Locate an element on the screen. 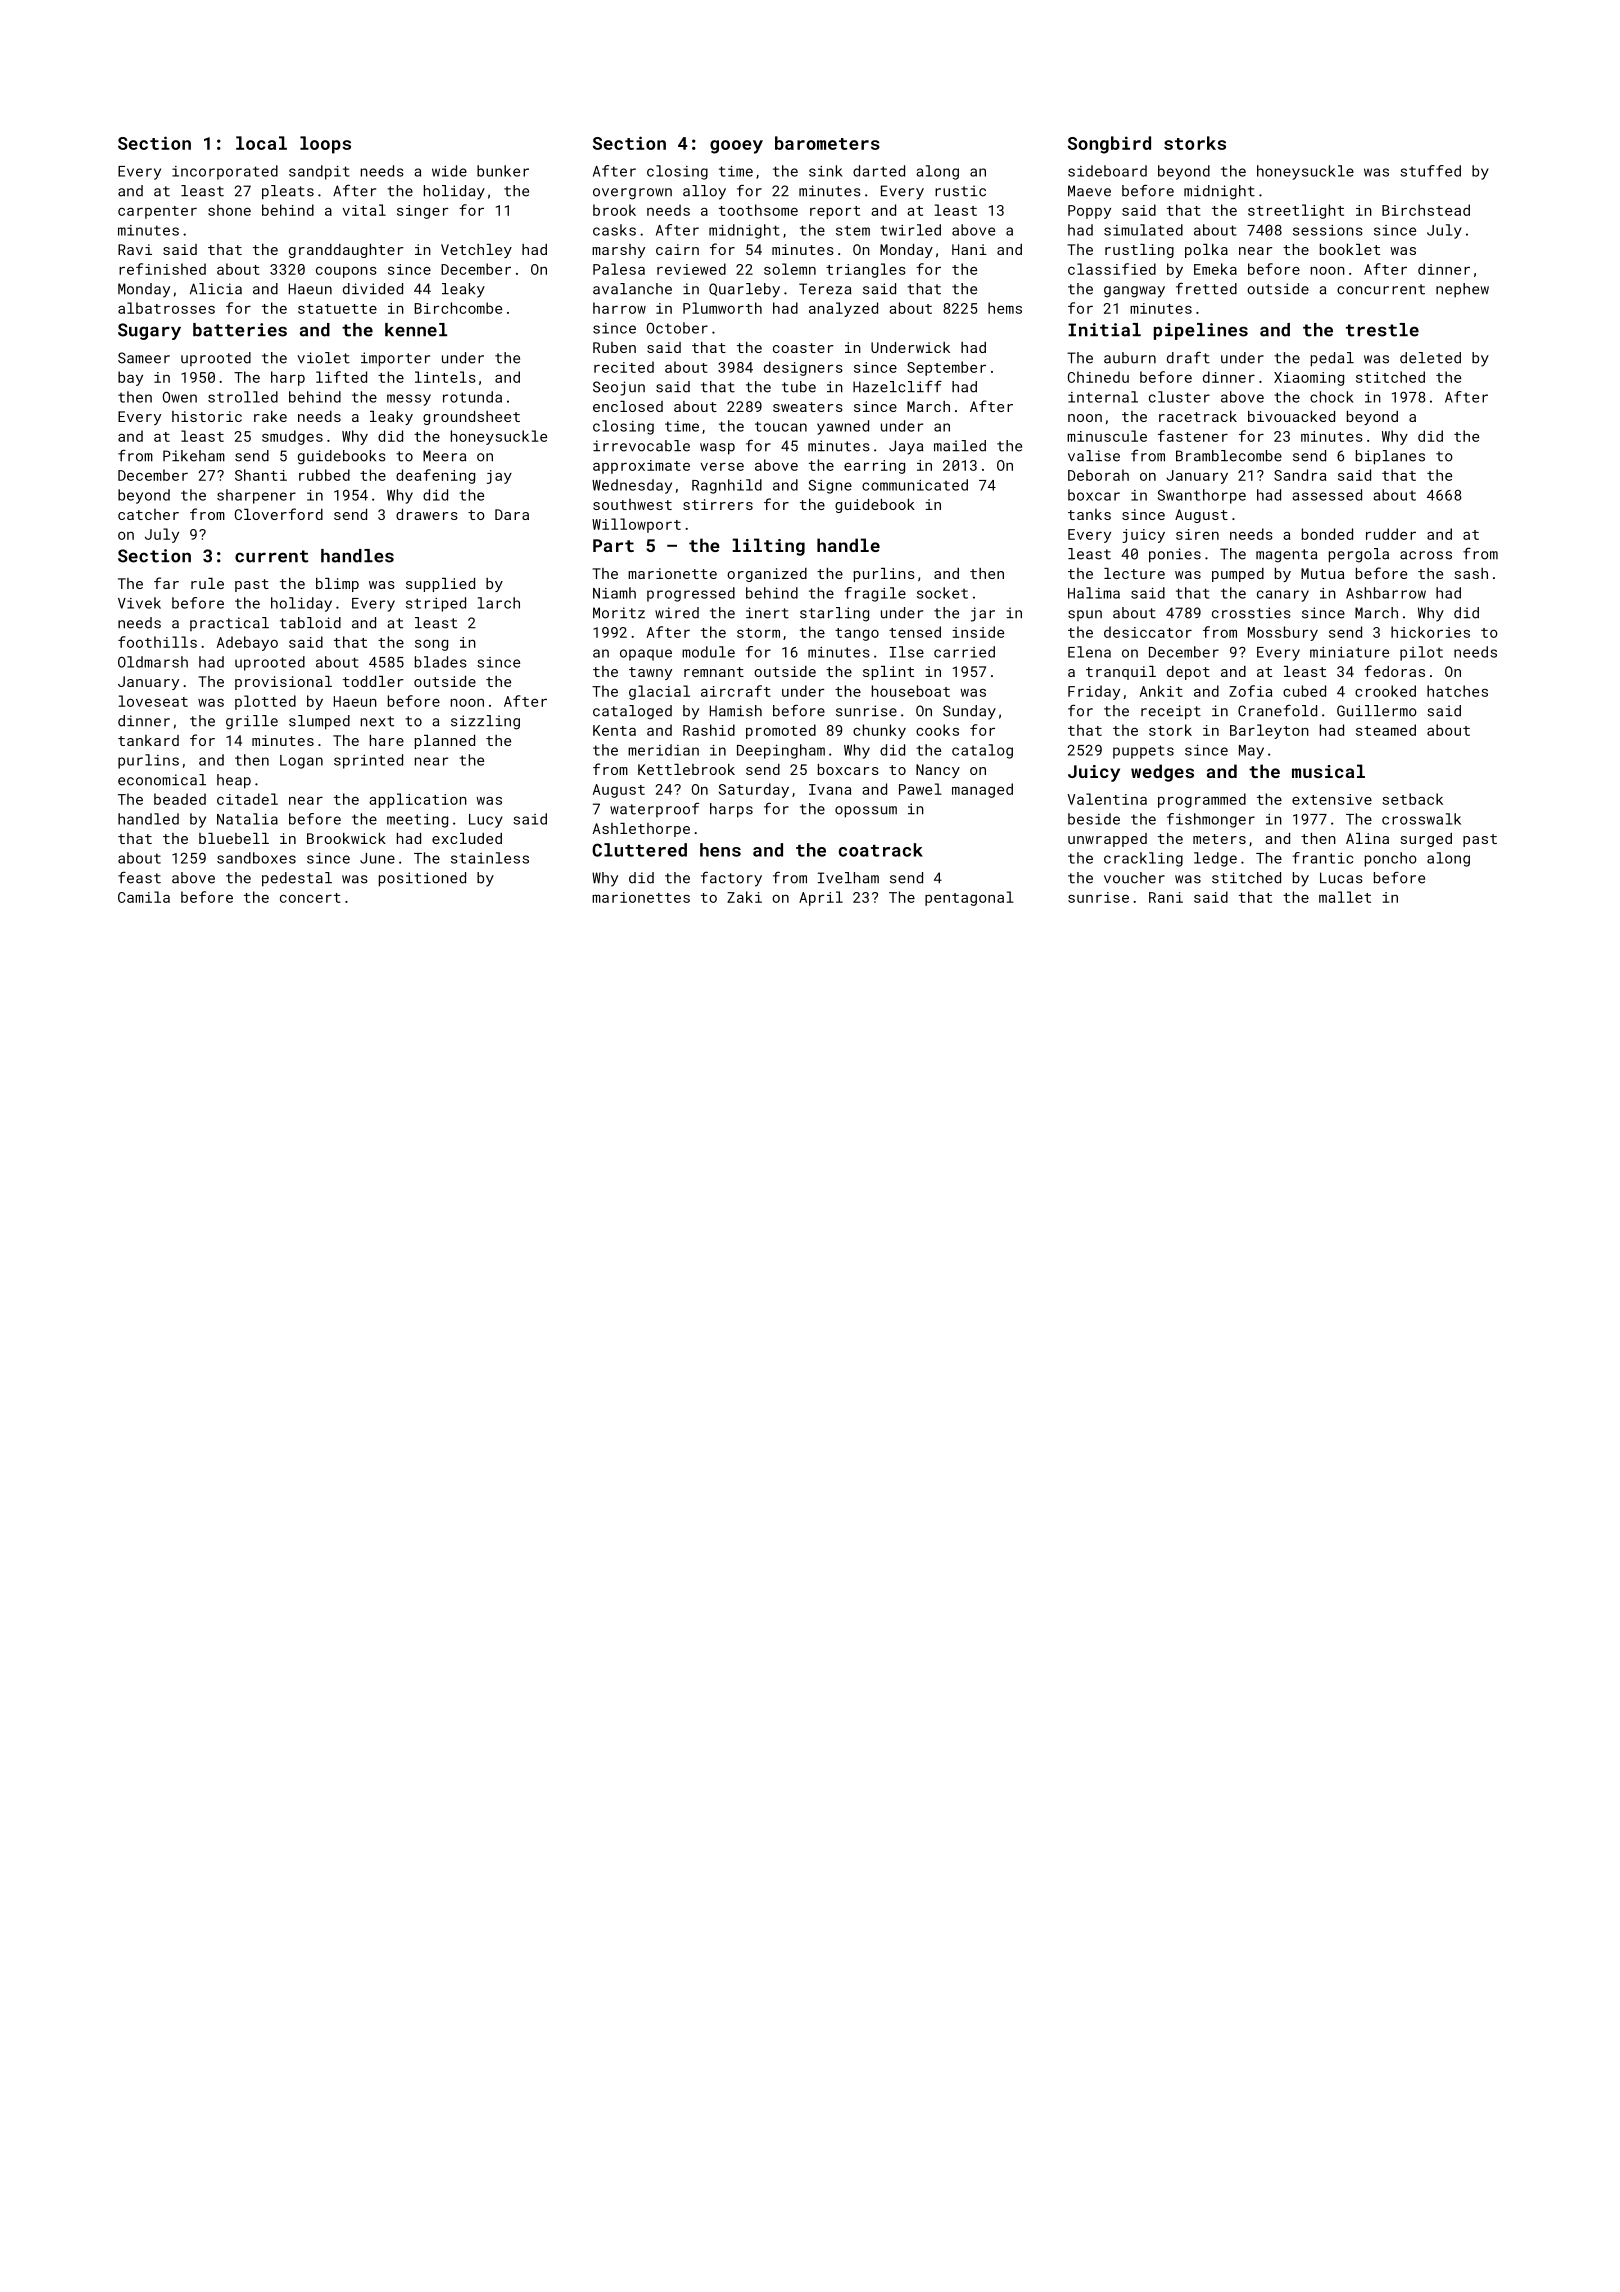  albatrosses is located at coordinates (166, 308).
